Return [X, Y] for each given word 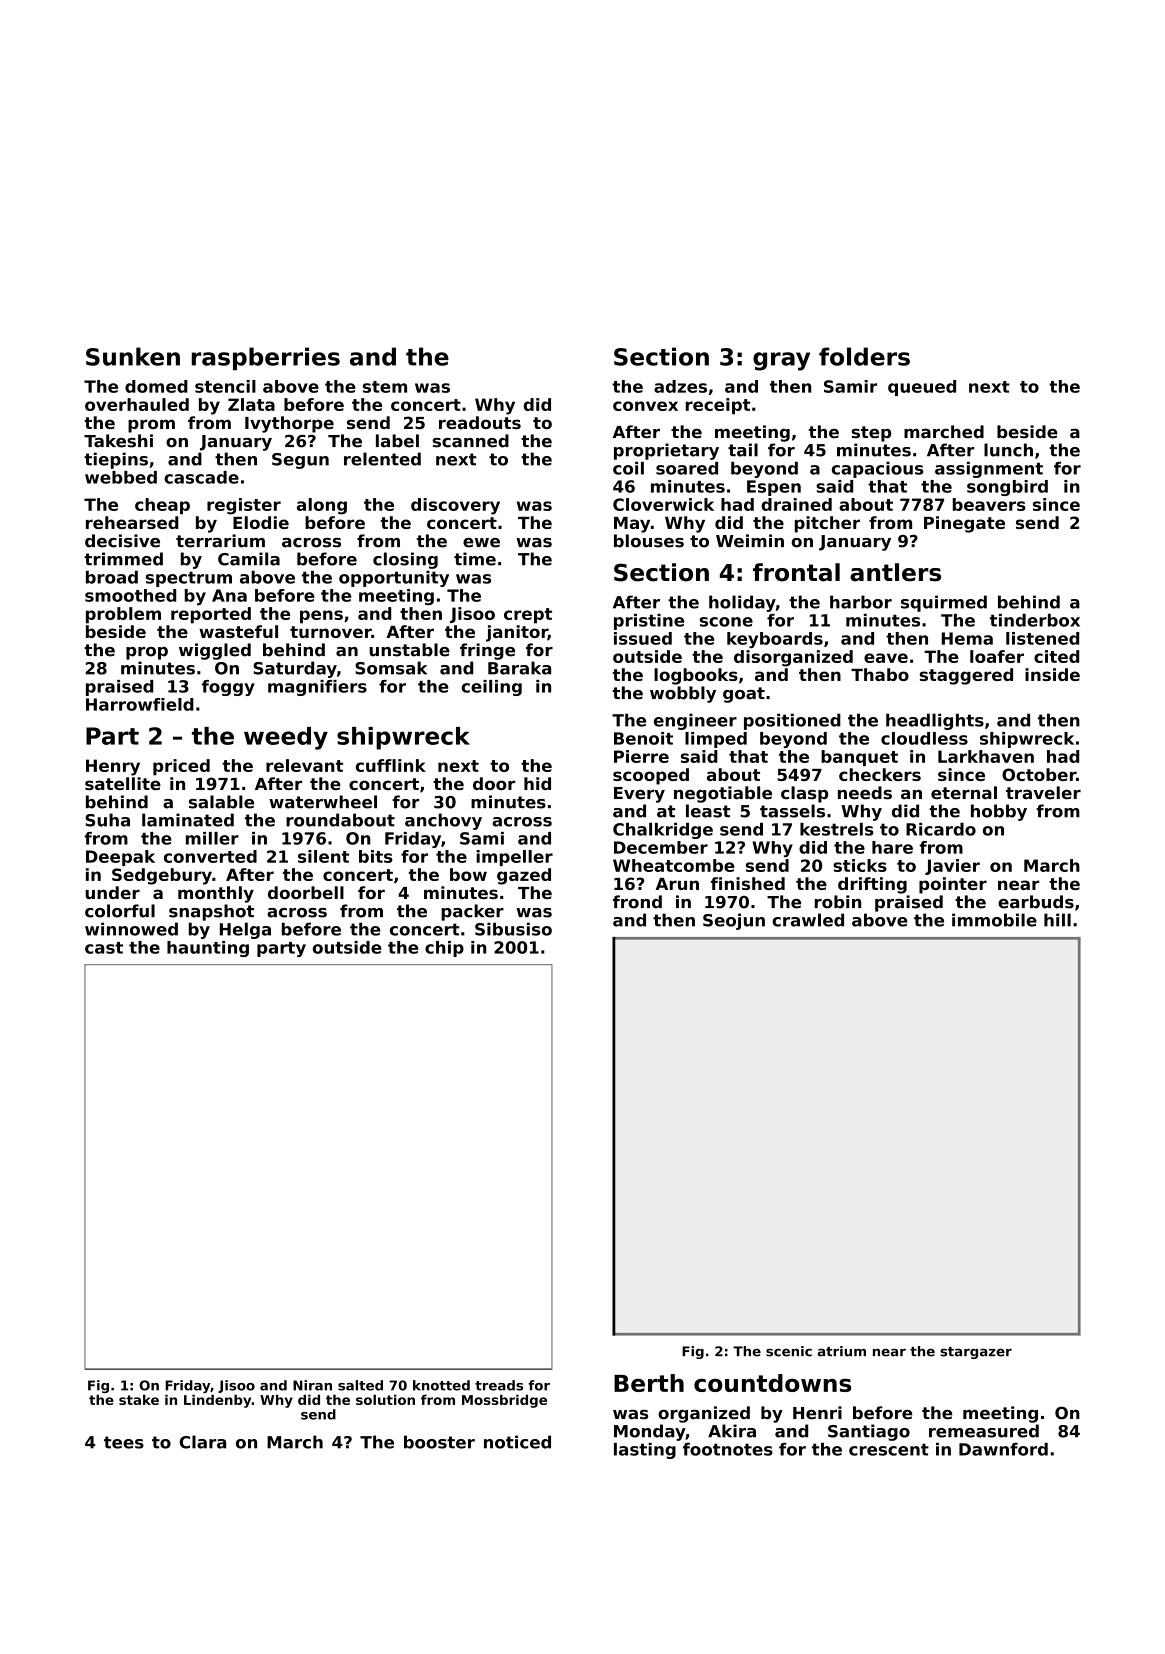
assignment [989, 470]
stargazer [976, 1353]
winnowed [131, 929]
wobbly [683, 694]
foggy [228, 688]
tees [124, 1442]
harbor [861, 602]
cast [104, 948]
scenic [789, 1351]
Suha [107, 820]
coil [628, 468]
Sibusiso [513, 929]
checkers [880, 774]
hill [1057, 920]
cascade [201, 477]
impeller [514, 858]
